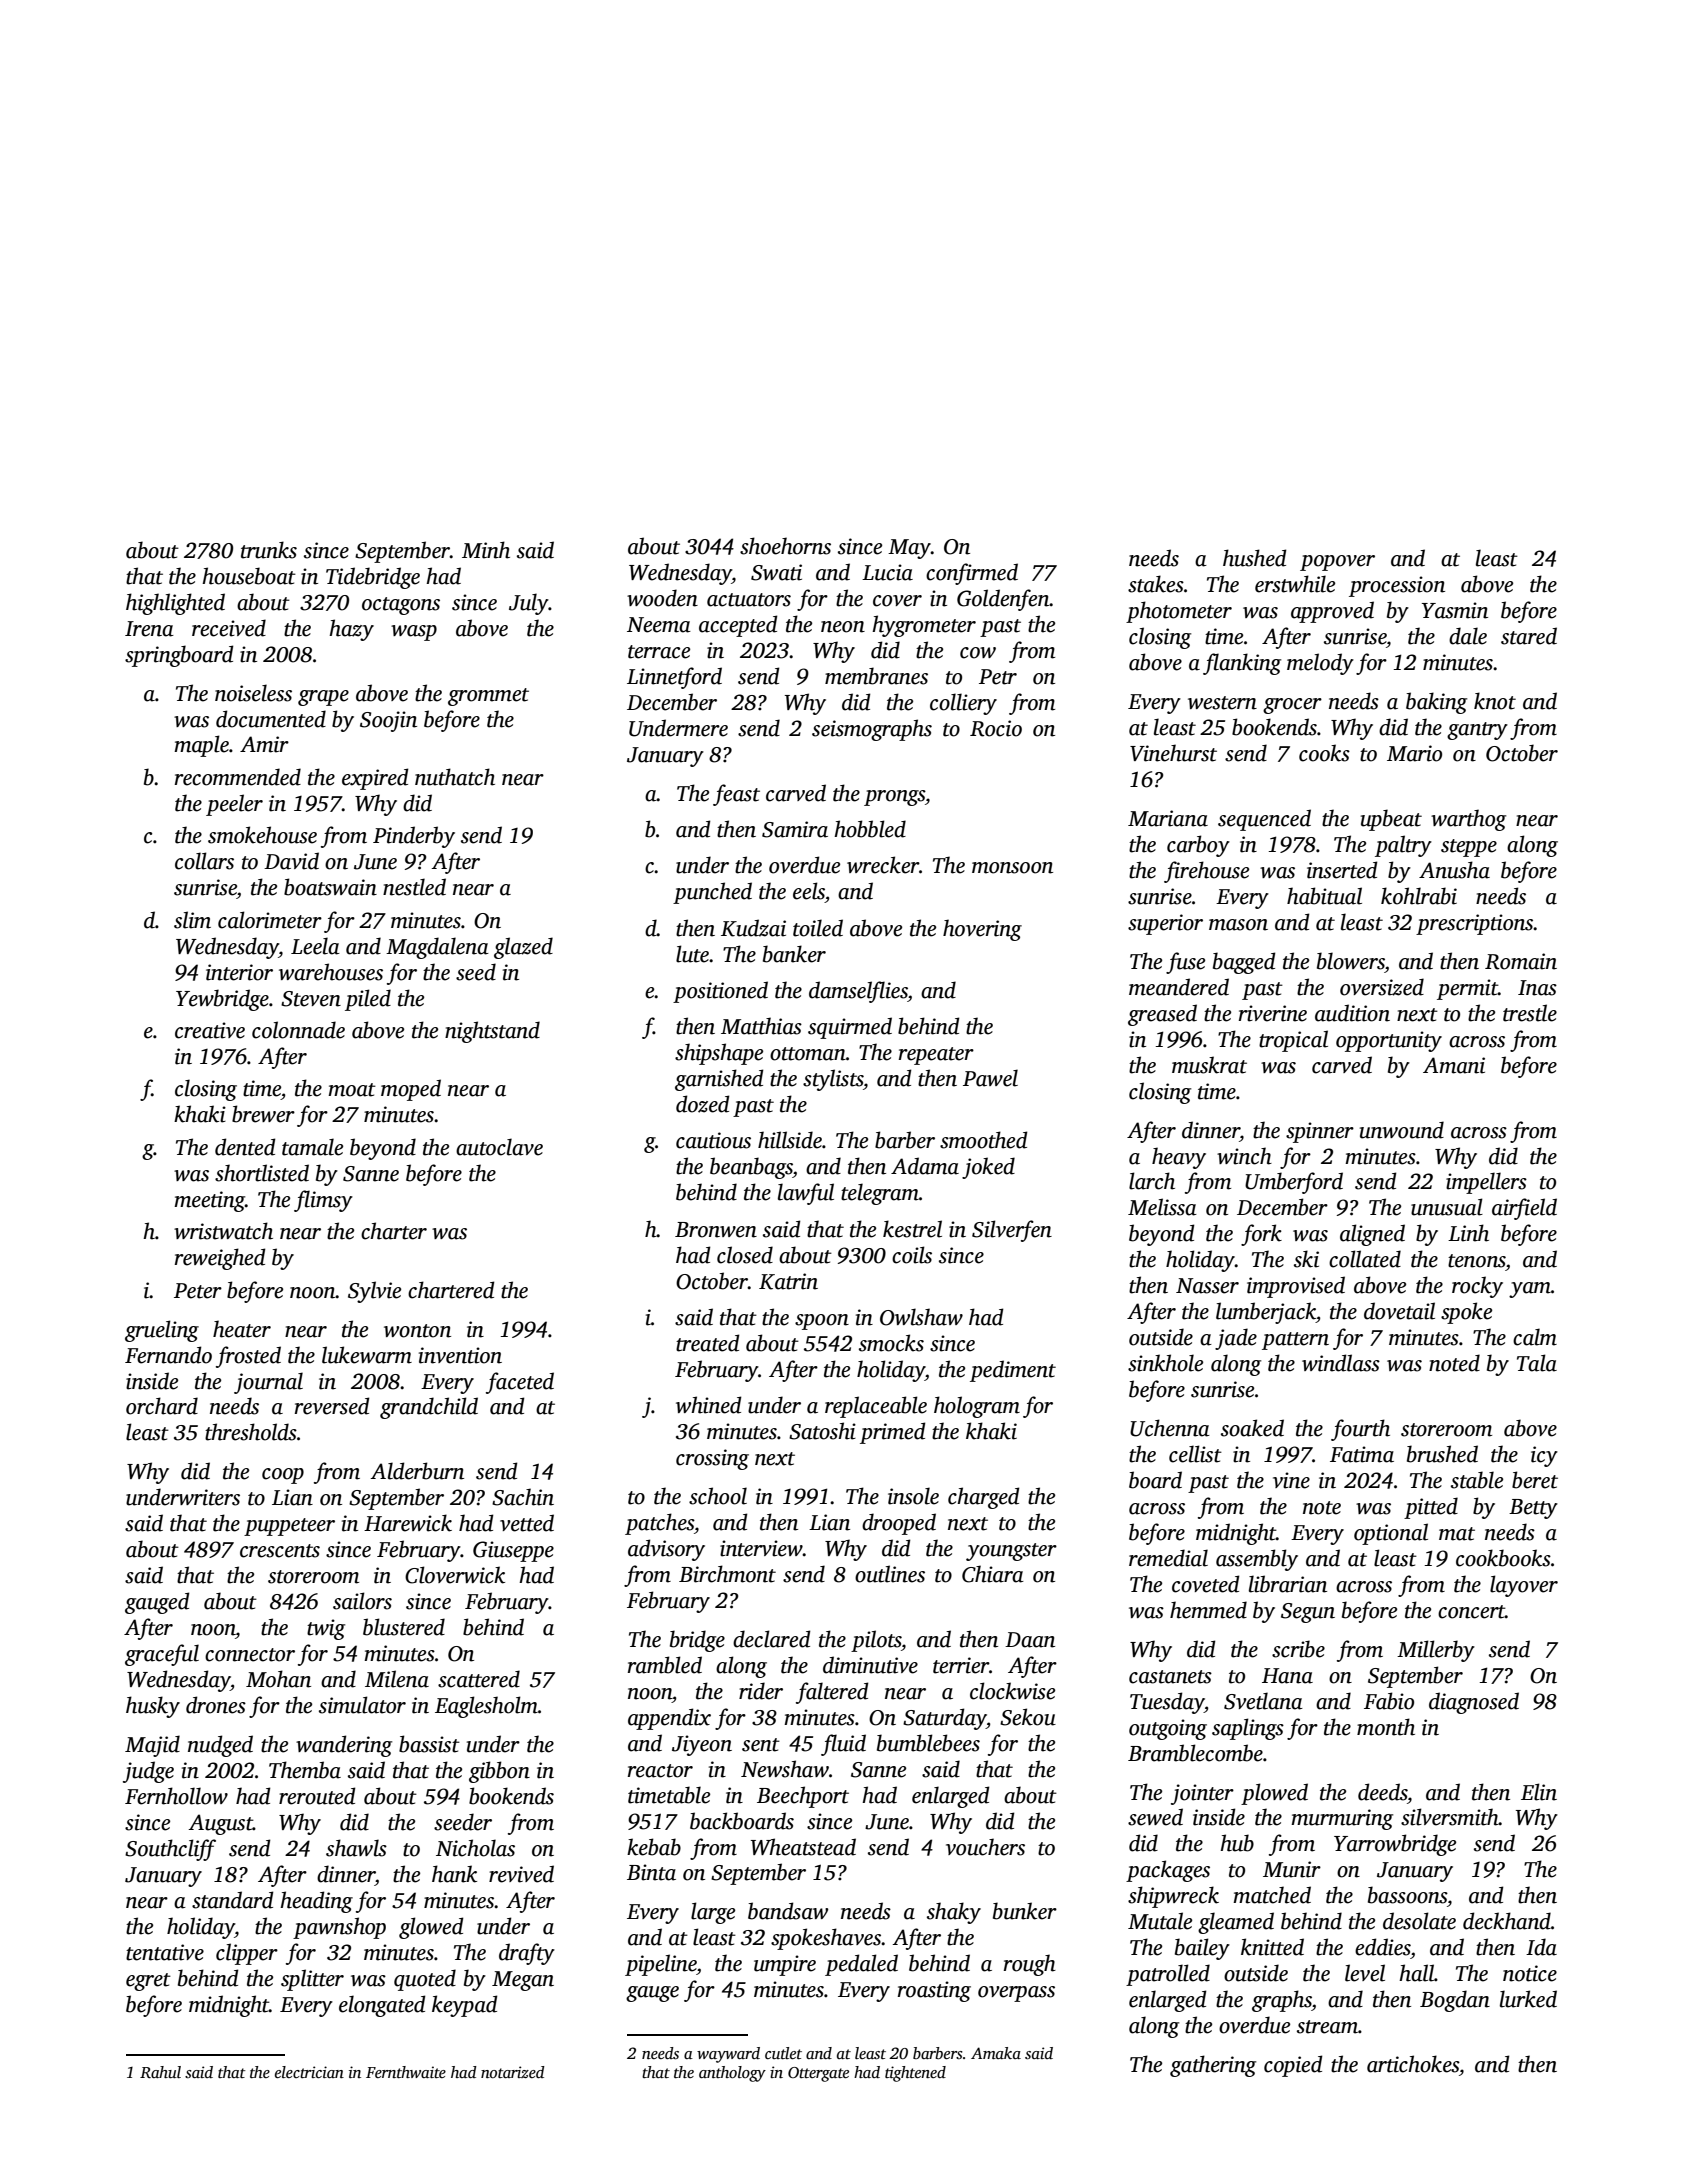 Image resolution: width=1683 pixels, height=2178 pixels. I want to click on rambled, so click(665, 1665).
